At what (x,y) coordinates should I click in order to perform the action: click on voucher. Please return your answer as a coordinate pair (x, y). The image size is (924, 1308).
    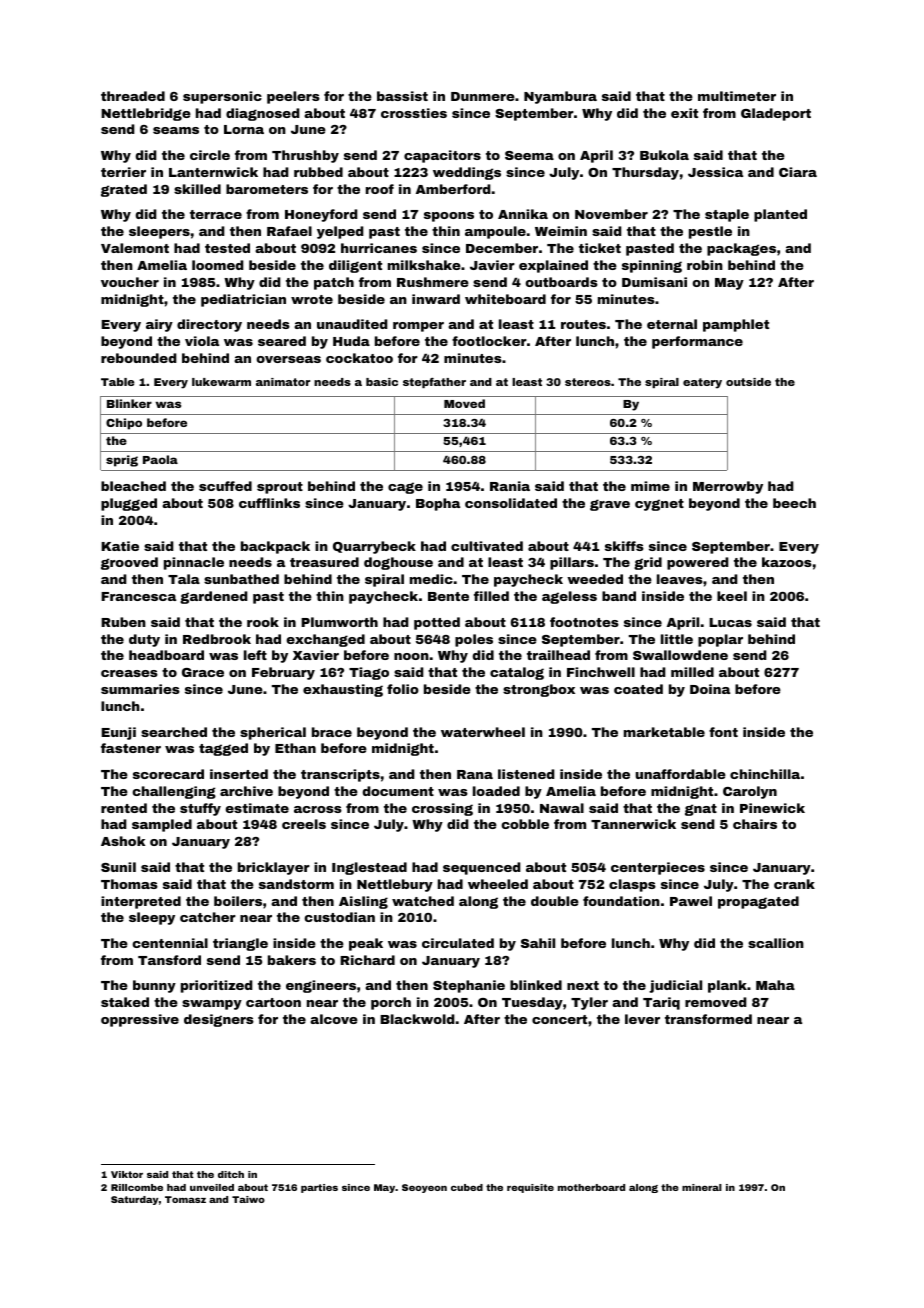
    Looking at the image, I should click on (130, 282).
